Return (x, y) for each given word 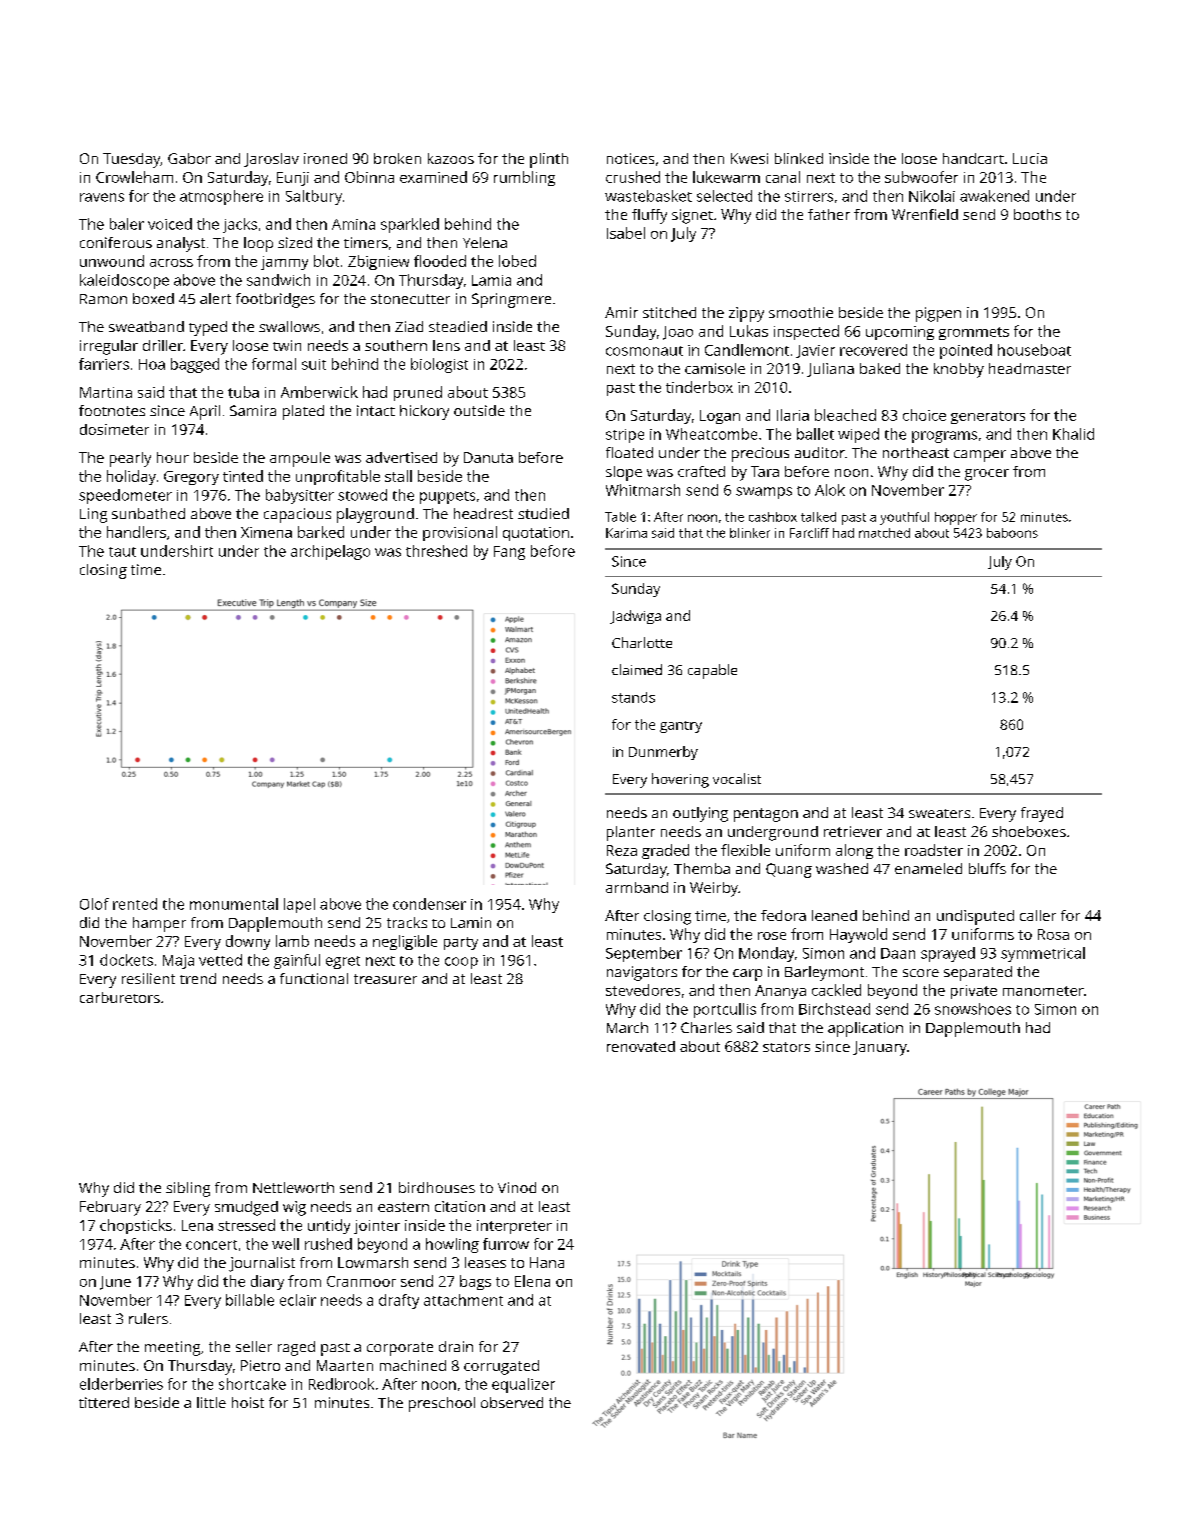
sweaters (939, 813)
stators (786, 1047)
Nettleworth (293, 1187)
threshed (436, 551)
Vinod (517, 1187)
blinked (799, 158)
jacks (240, 225)
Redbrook (341, 1384)
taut (122, 552)
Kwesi (749, 158)
